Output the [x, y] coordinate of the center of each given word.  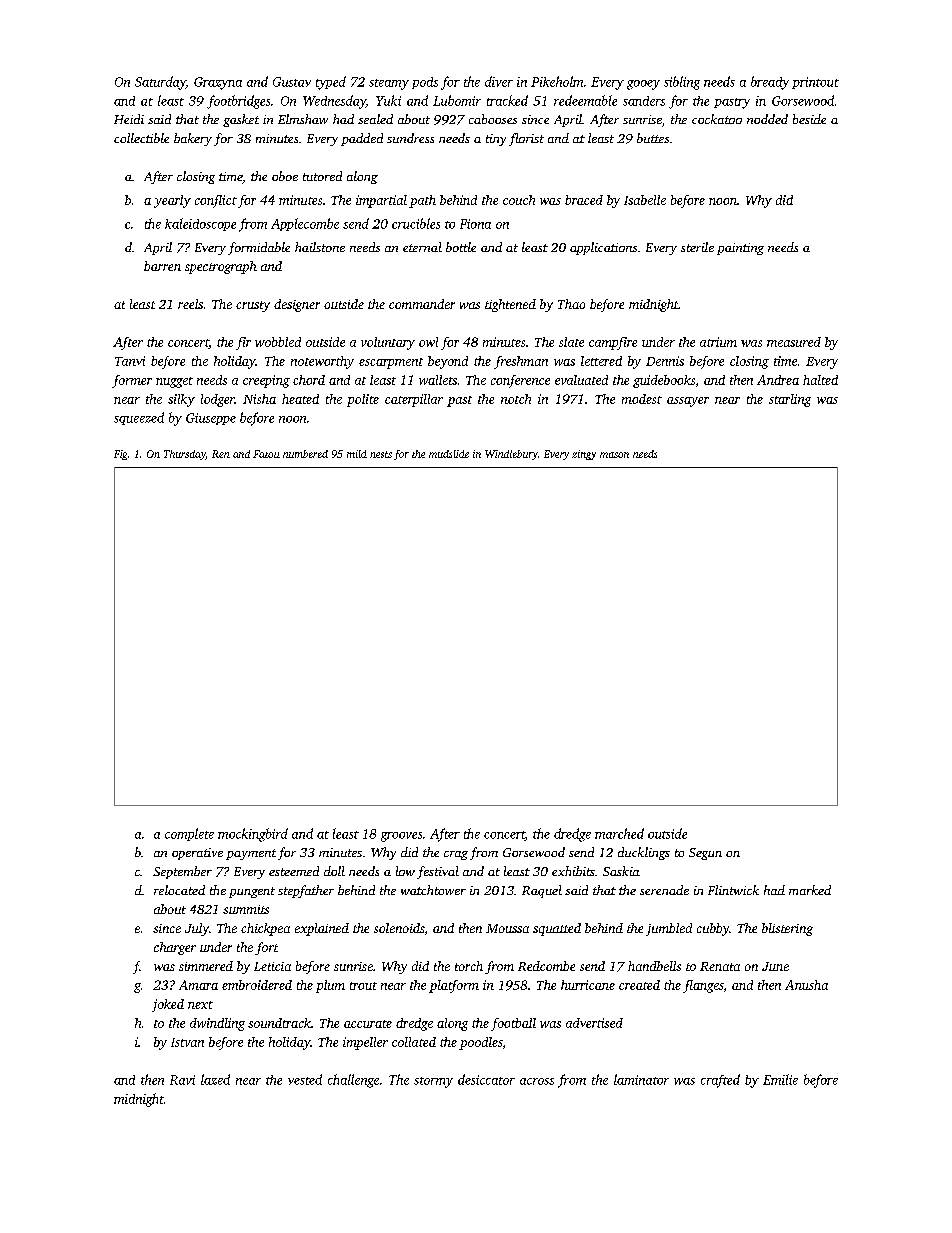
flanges [703, 986]
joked [168, 1005]
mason [614, 455]
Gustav [292, 82]
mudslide [449, 454]
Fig [120, 455]
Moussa [507, 928]
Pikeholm [557, 81]
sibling [682, 83]
